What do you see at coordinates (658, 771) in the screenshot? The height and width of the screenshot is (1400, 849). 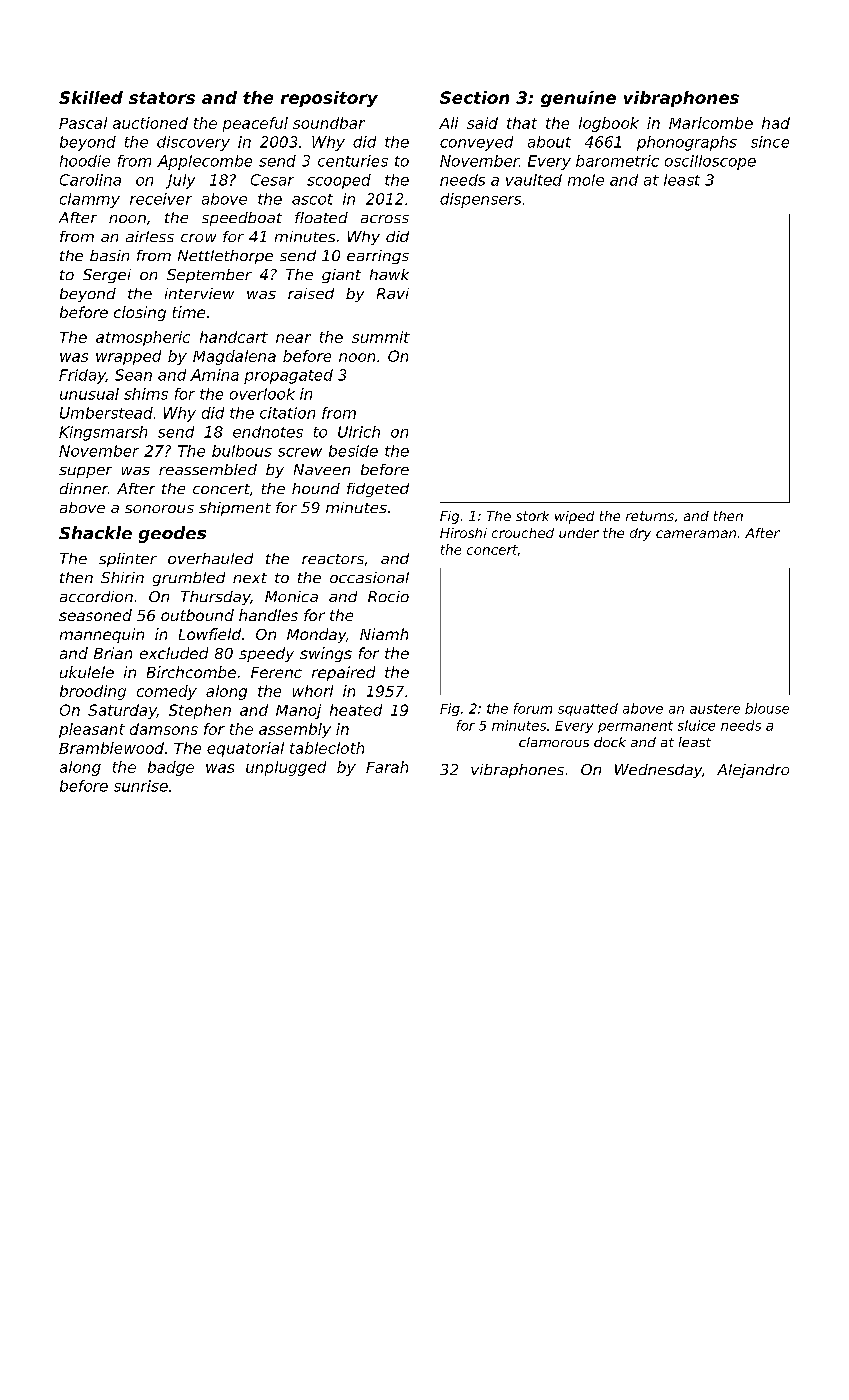 I see `Wednesday` at bounding box center [658, 771].
